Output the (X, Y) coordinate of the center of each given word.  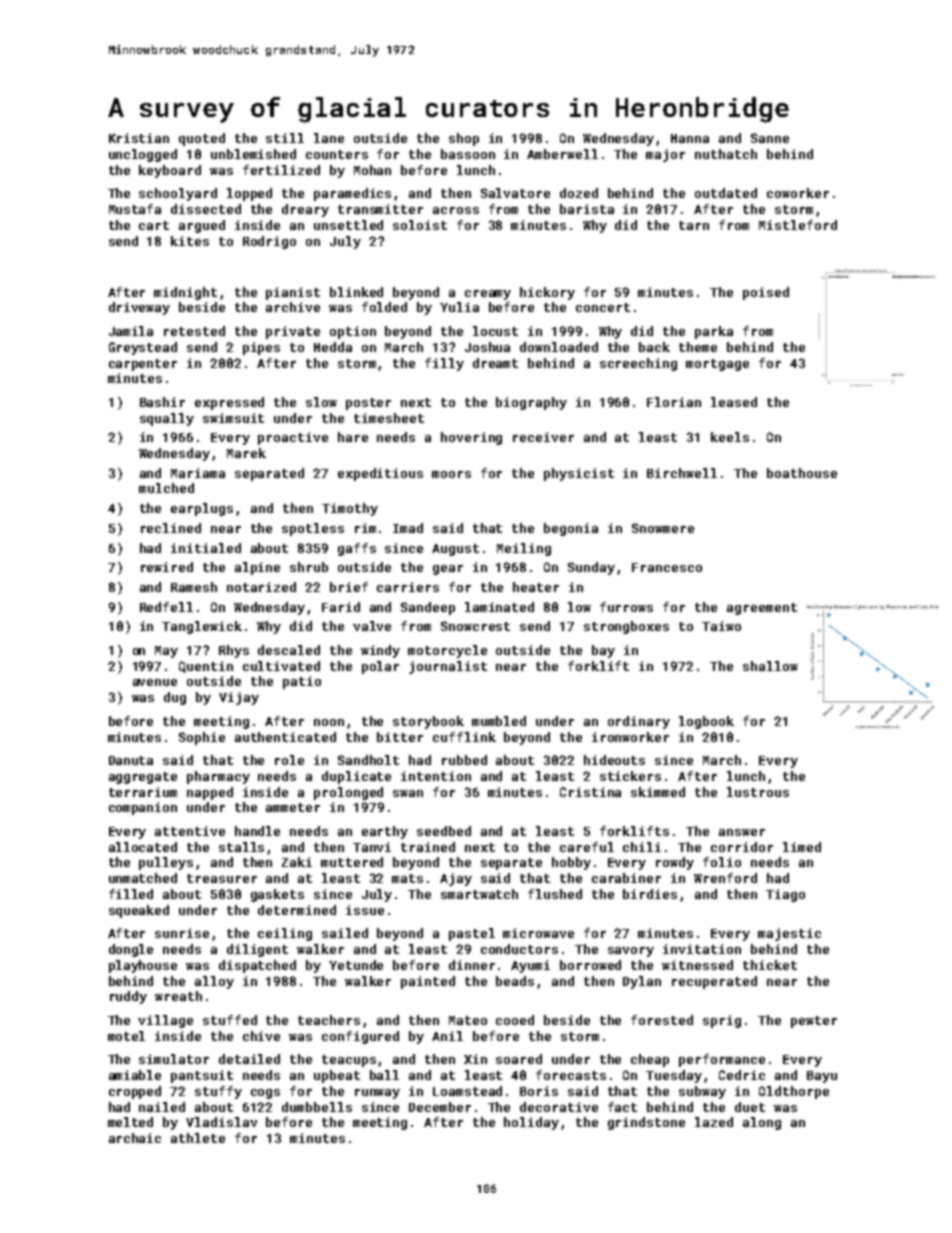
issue (365, 910)
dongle (131, 950)
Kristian (139, 138)
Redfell (166, 607)
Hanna (690, 138)
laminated (499, 607)
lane (329, 138)
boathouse (802, 473)
